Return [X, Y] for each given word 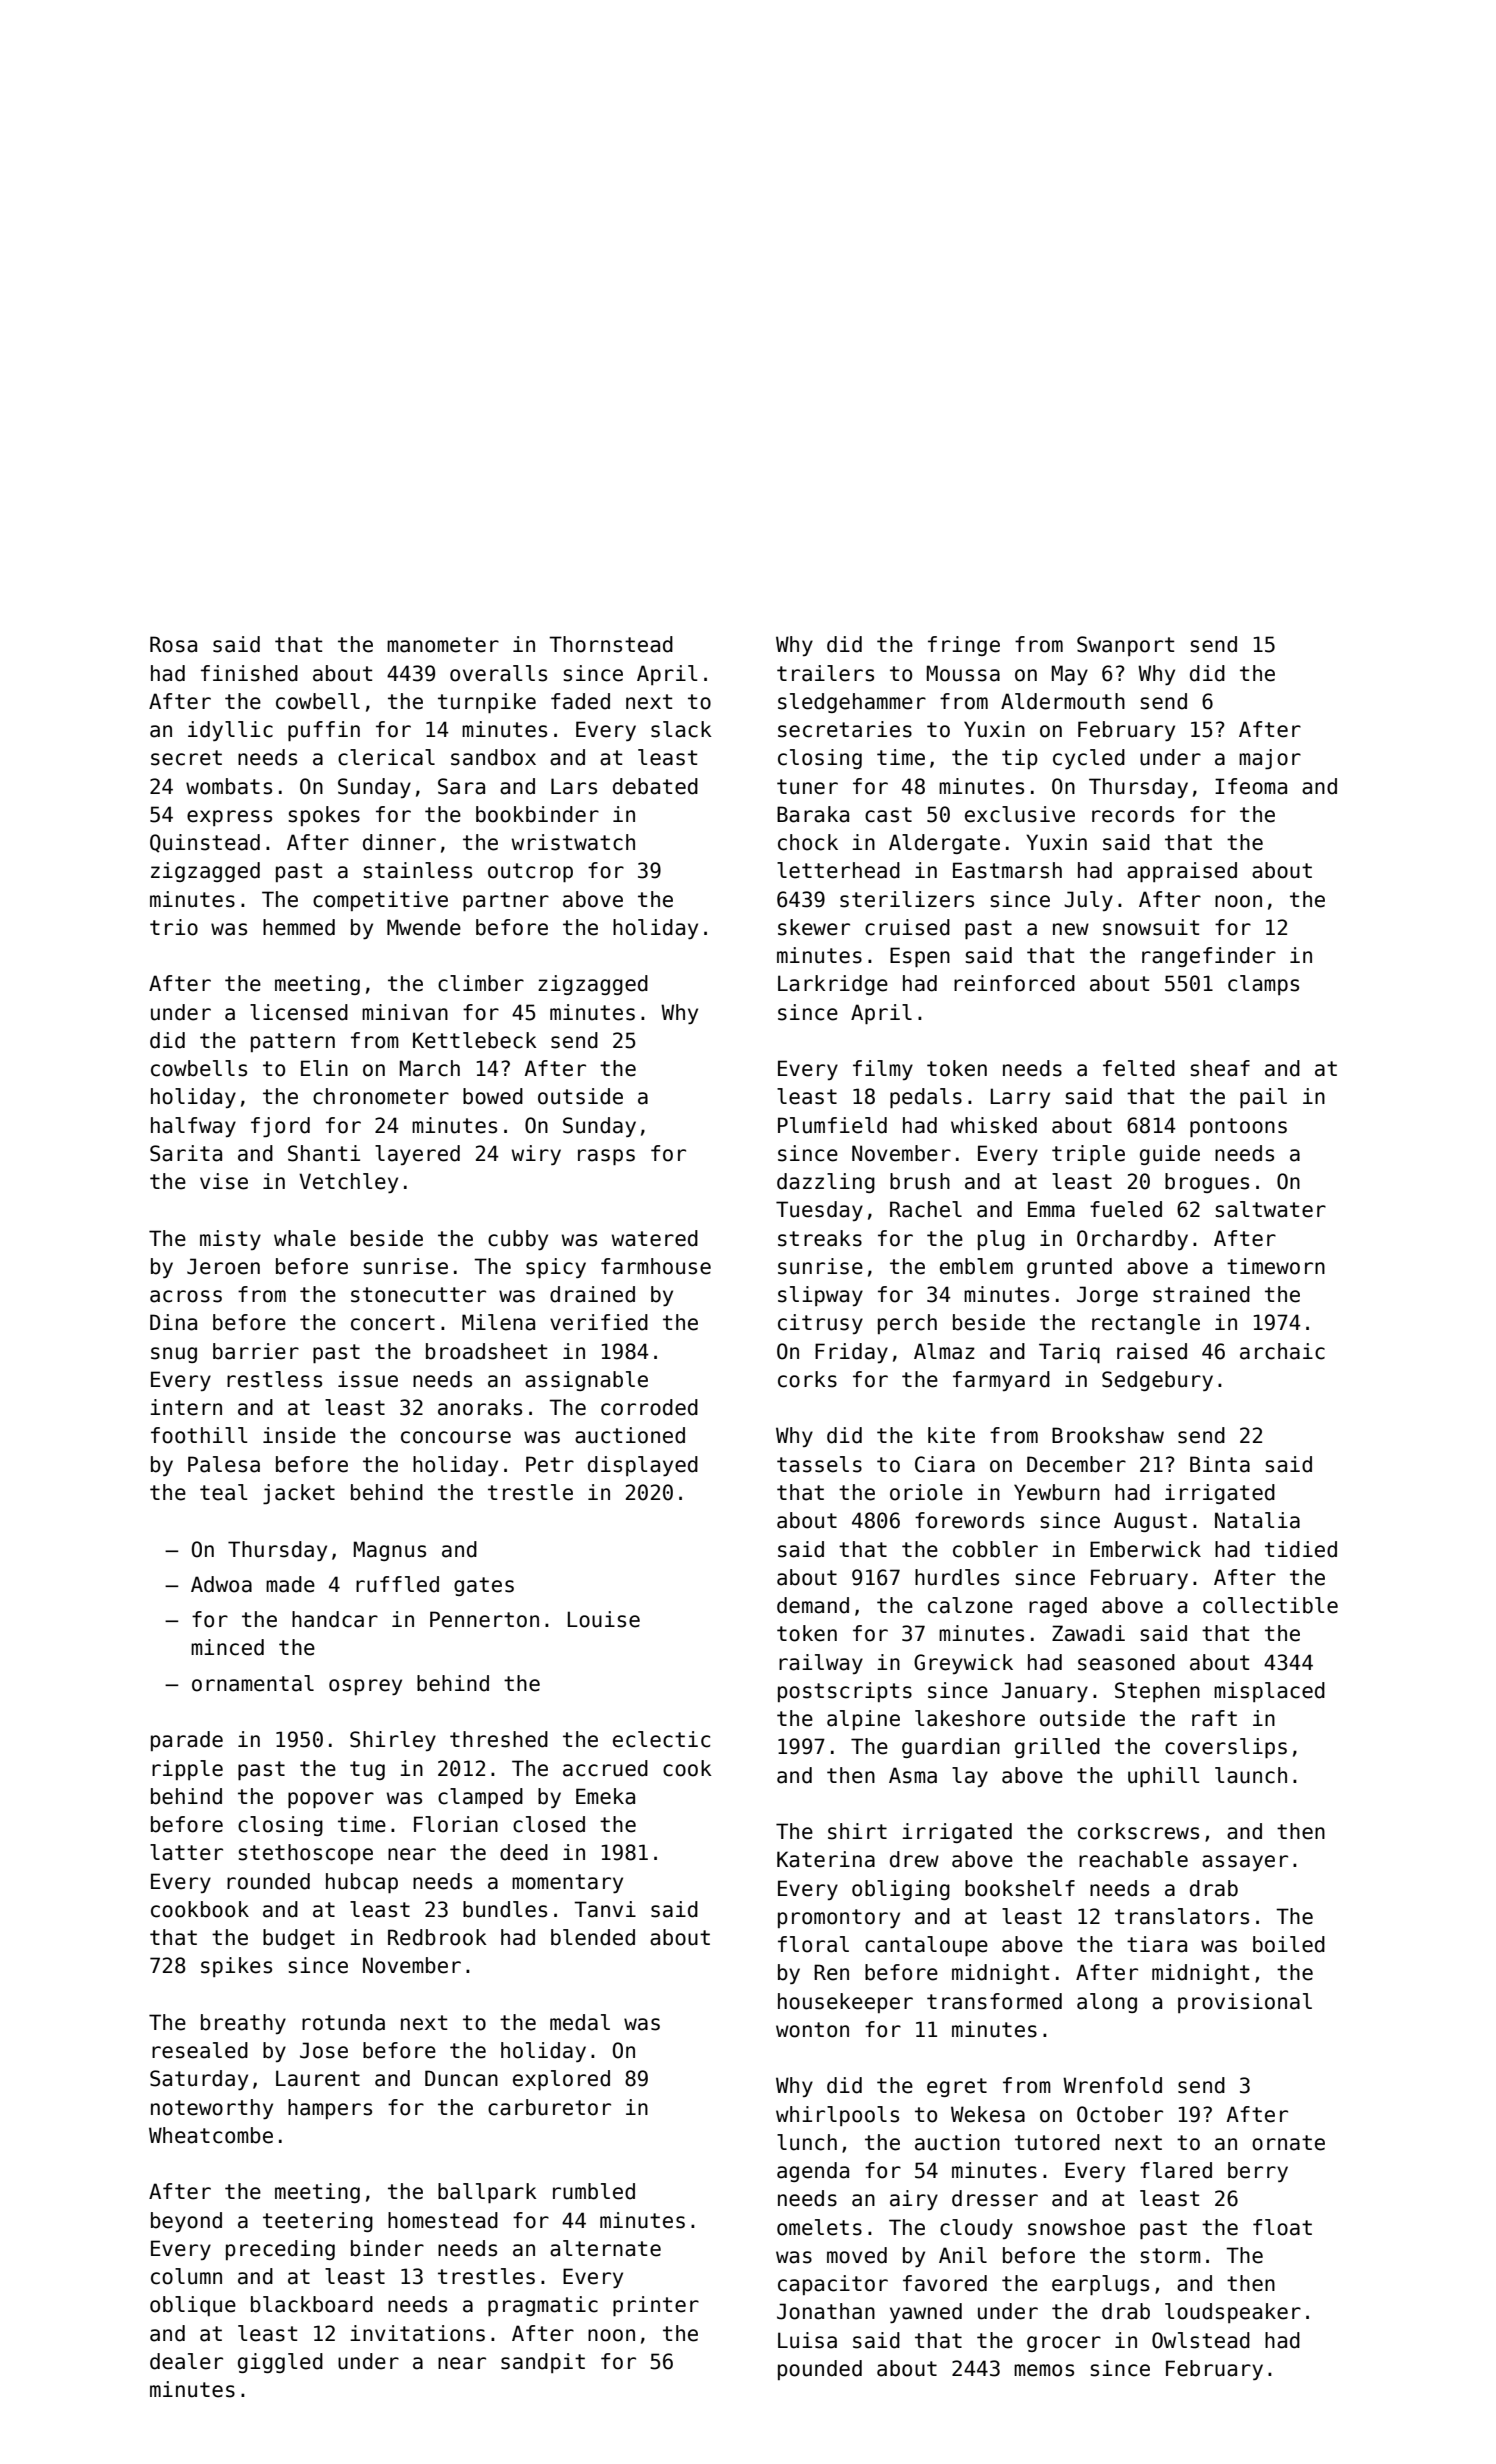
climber [481, 983]
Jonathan [826, 2311]
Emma [1051, 1209]
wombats [229, 786]
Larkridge [833, 985]
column [186, 2276]
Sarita [186, 1153]
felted [1139, 1068]
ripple [187, 1770]
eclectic [661, 1739]
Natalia [1257, 1520]
